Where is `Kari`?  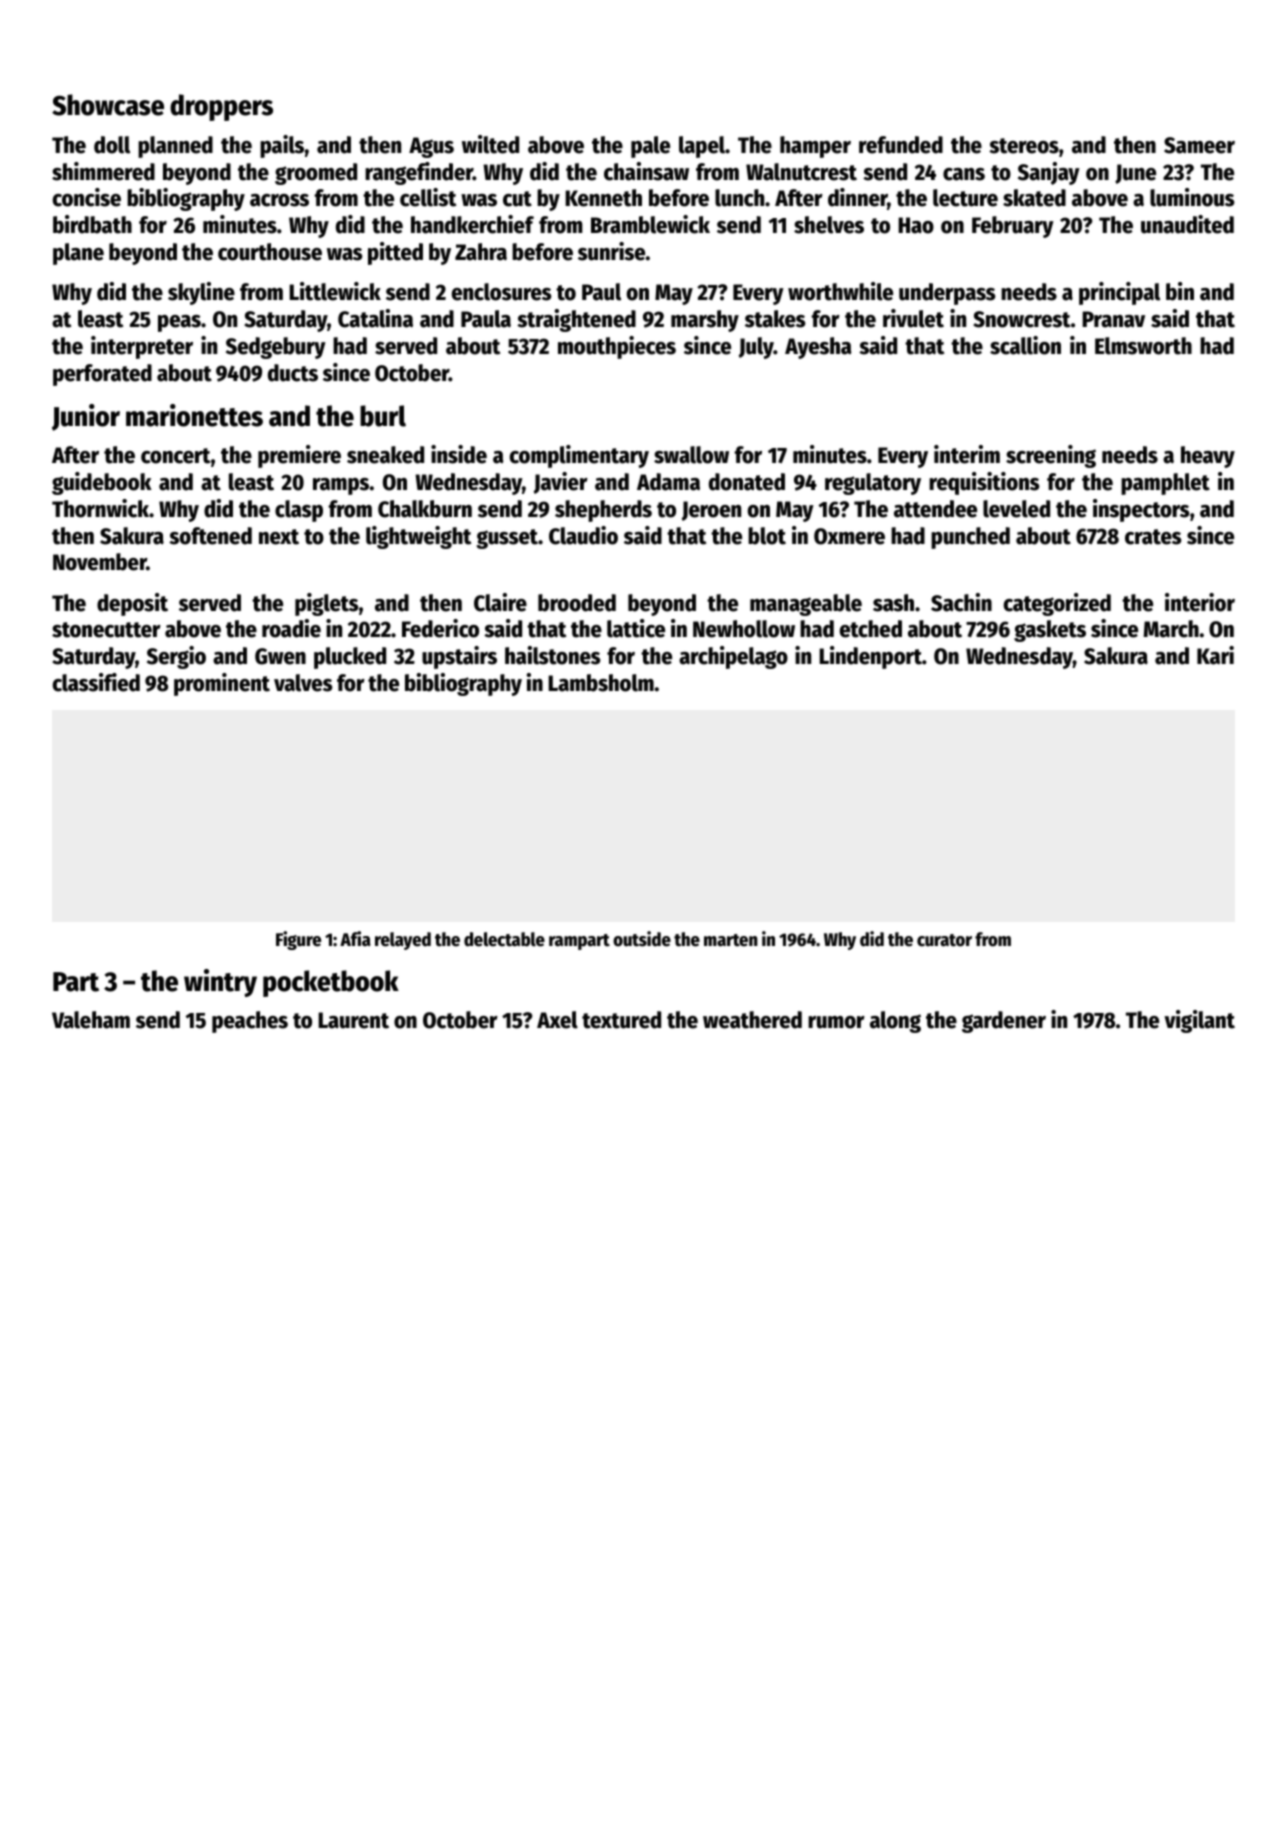 Kari is located at coordinates (1215, 655).
